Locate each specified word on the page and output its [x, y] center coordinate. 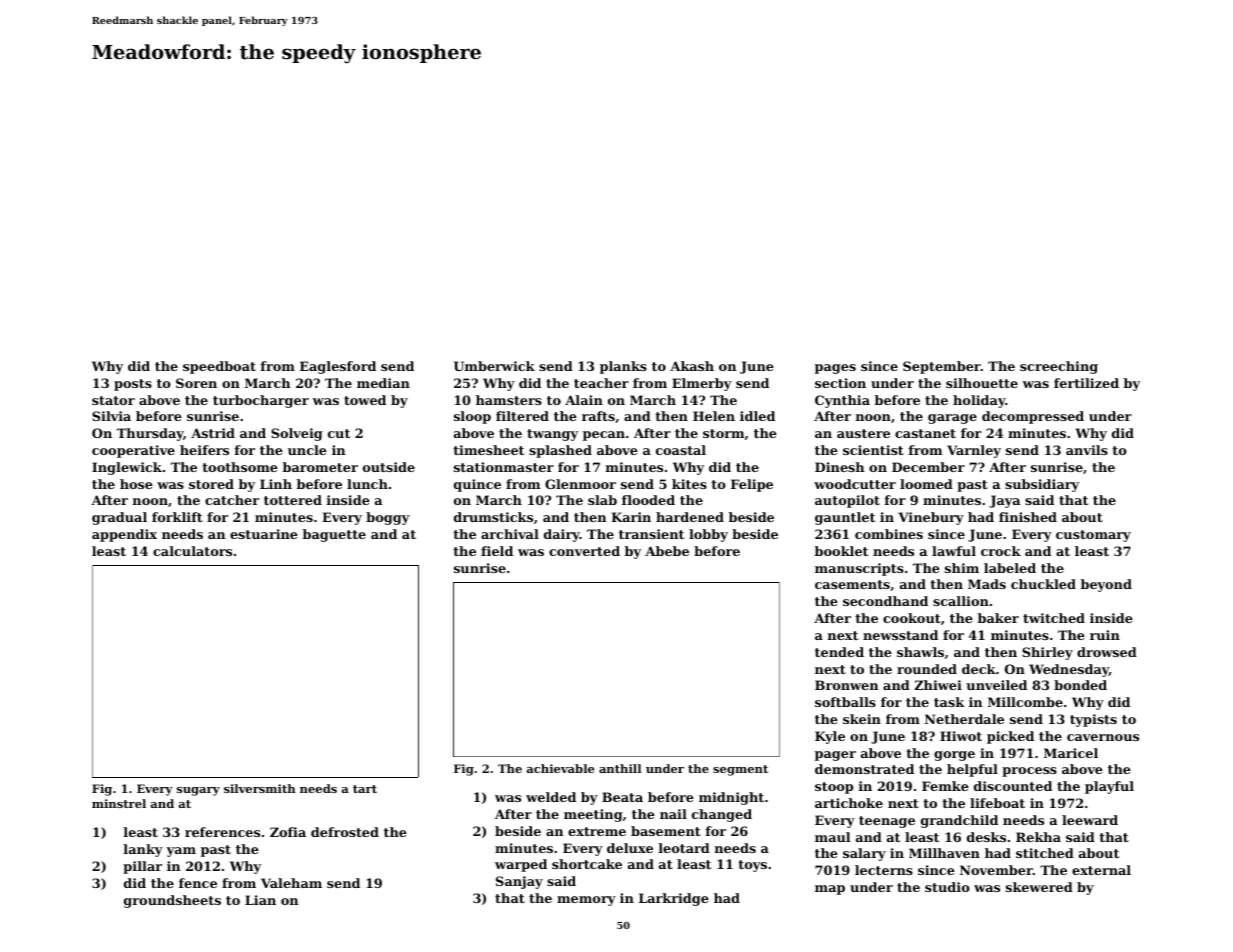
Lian [260, 900]
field [497, 551]
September [942, 367]
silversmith [260, 788]
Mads [987, 584]
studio [947, 887]
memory [586, 901]
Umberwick [494, 366]
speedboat [219, 367]
